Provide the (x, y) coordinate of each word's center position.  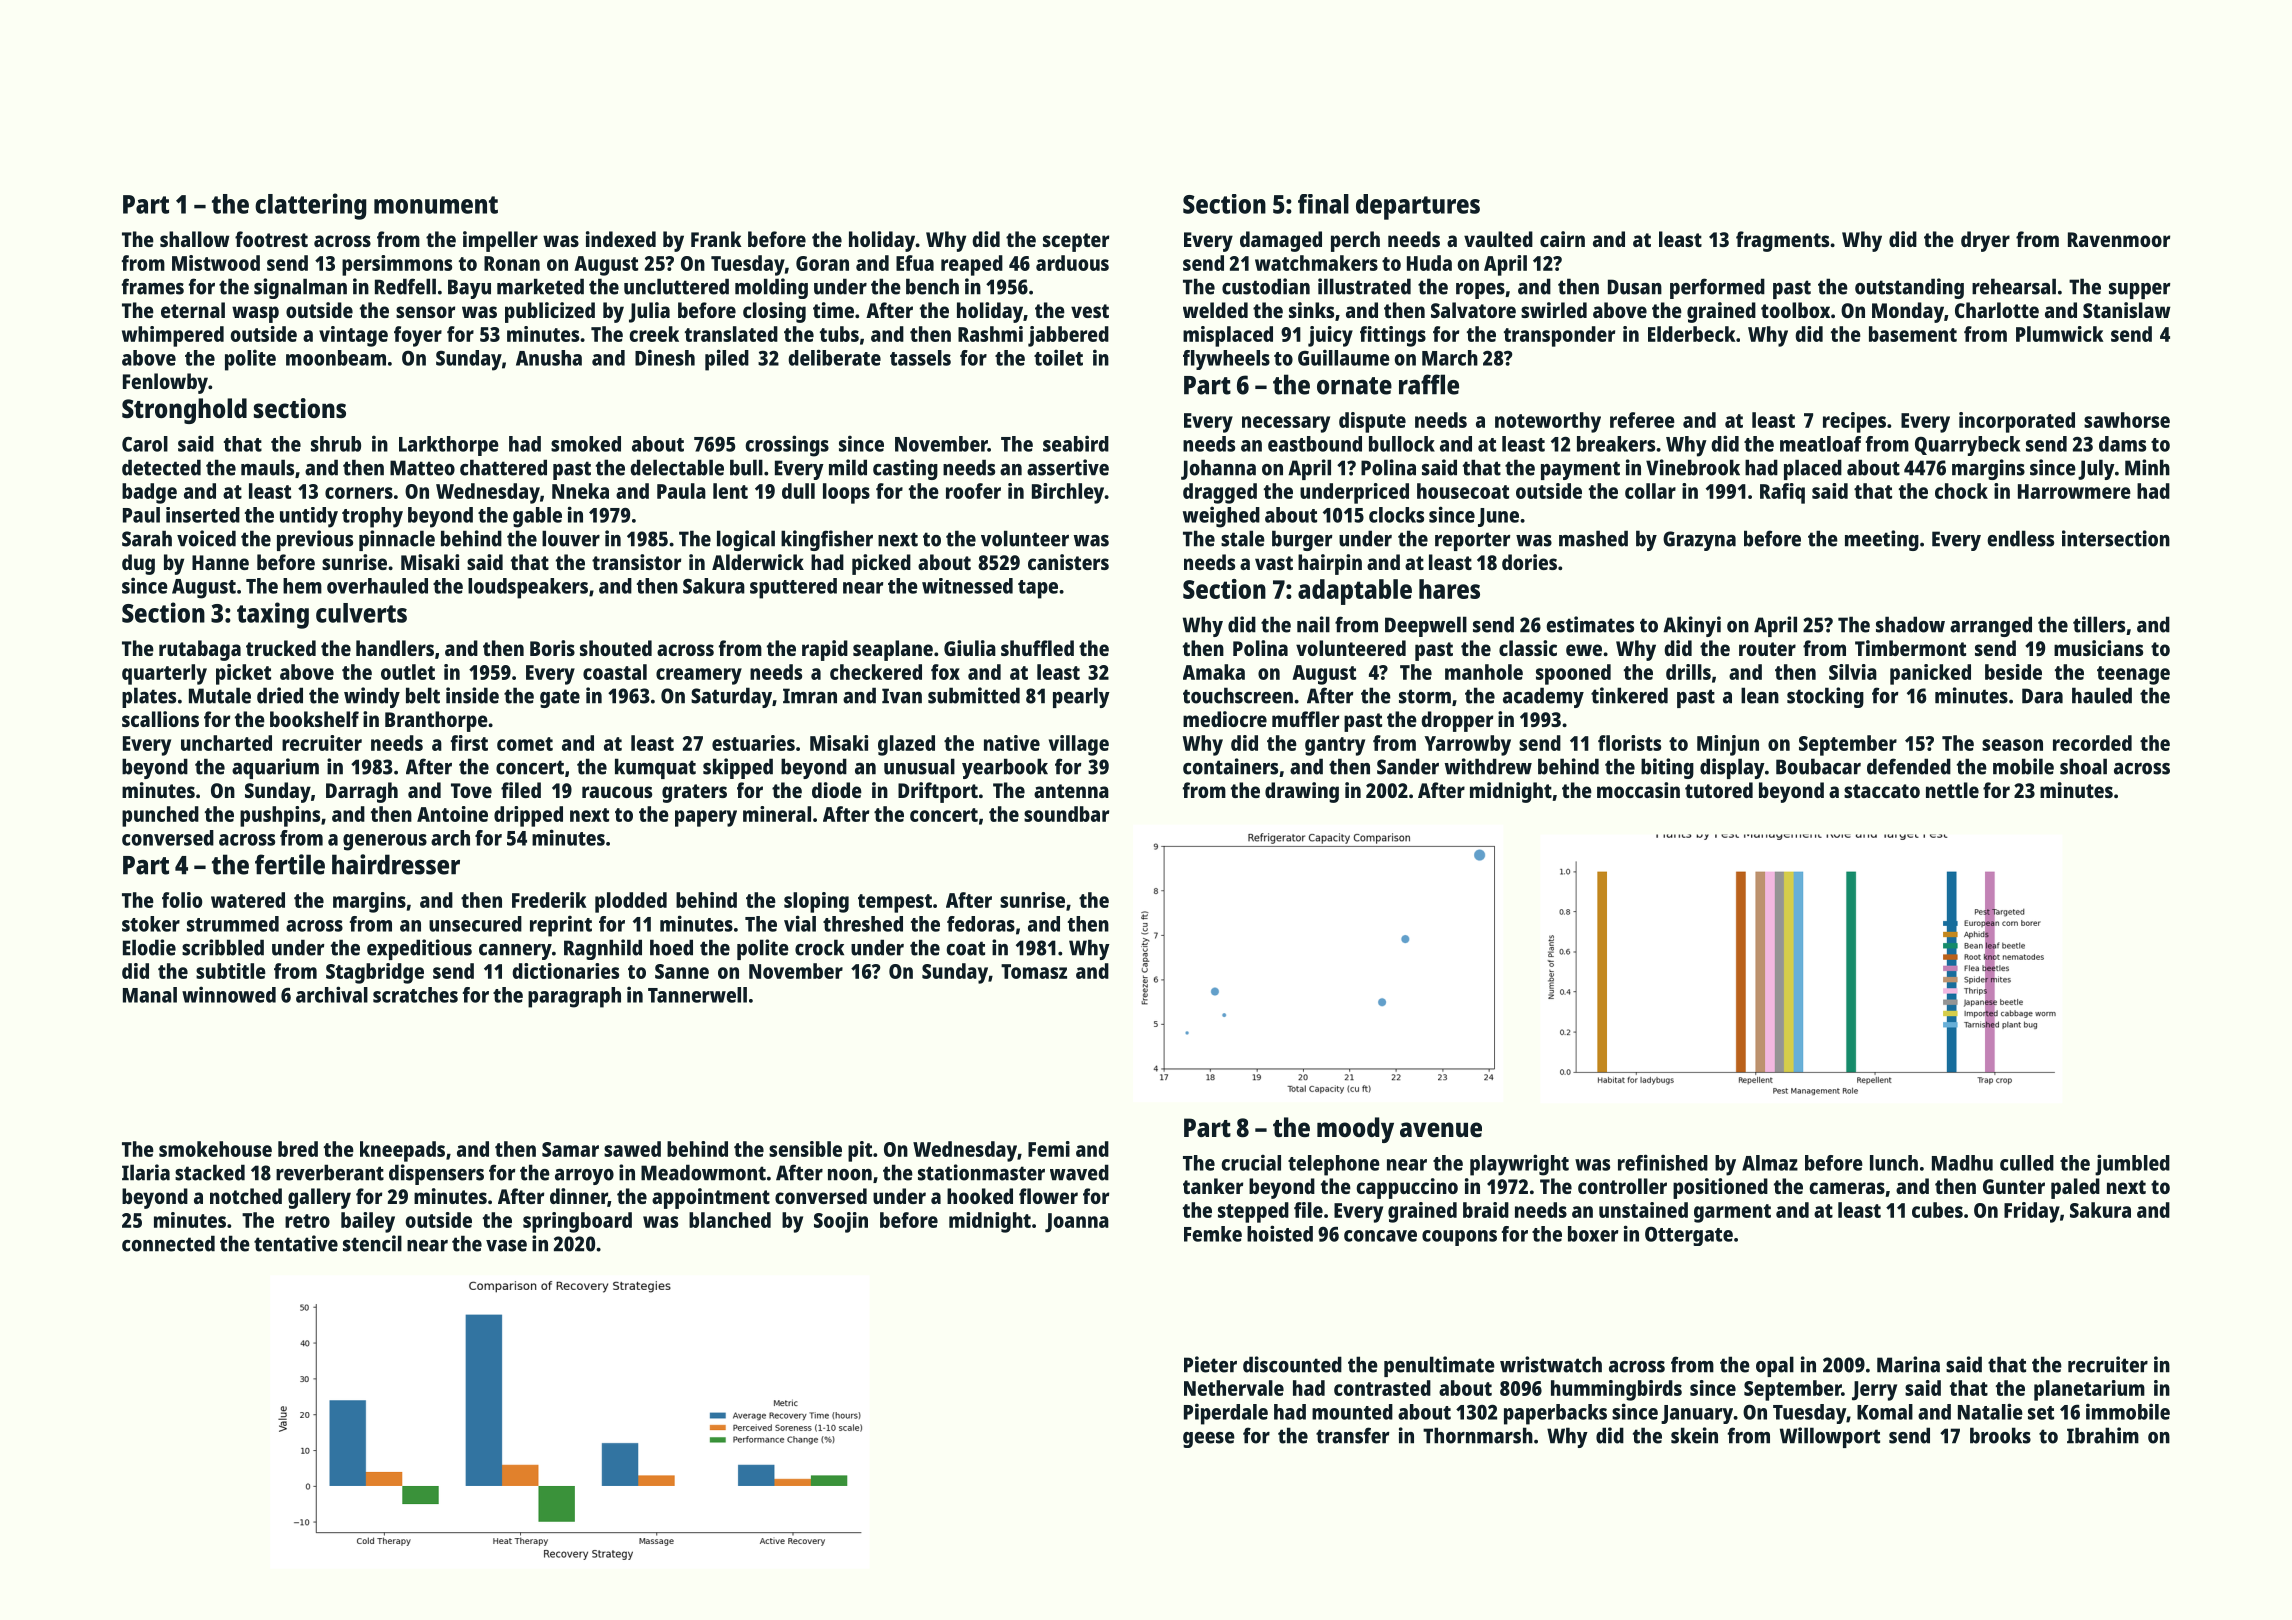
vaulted (1498, 239)
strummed (233, 924)
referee (1642, 420)
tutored (1719, 790)
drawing (1302, 792)
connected (168, 1243)
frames (152, 286)
